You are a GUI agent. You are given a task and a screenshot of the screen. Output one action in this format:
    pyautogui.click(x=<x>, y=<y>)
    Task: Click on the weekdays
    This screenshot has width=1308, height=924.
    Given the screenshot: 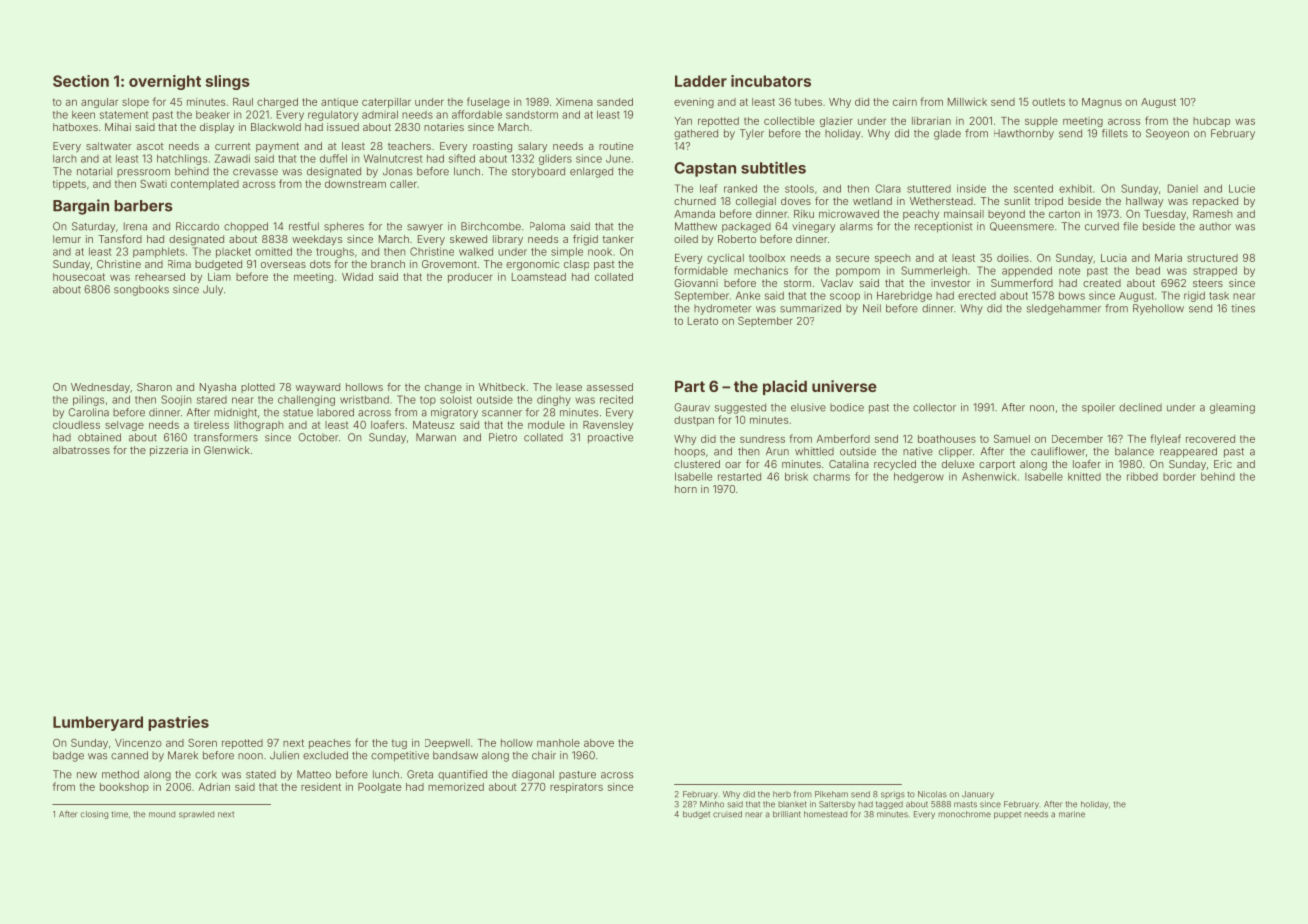 What is the action you would take?
    pyautogui.click(x=317, y=240)
